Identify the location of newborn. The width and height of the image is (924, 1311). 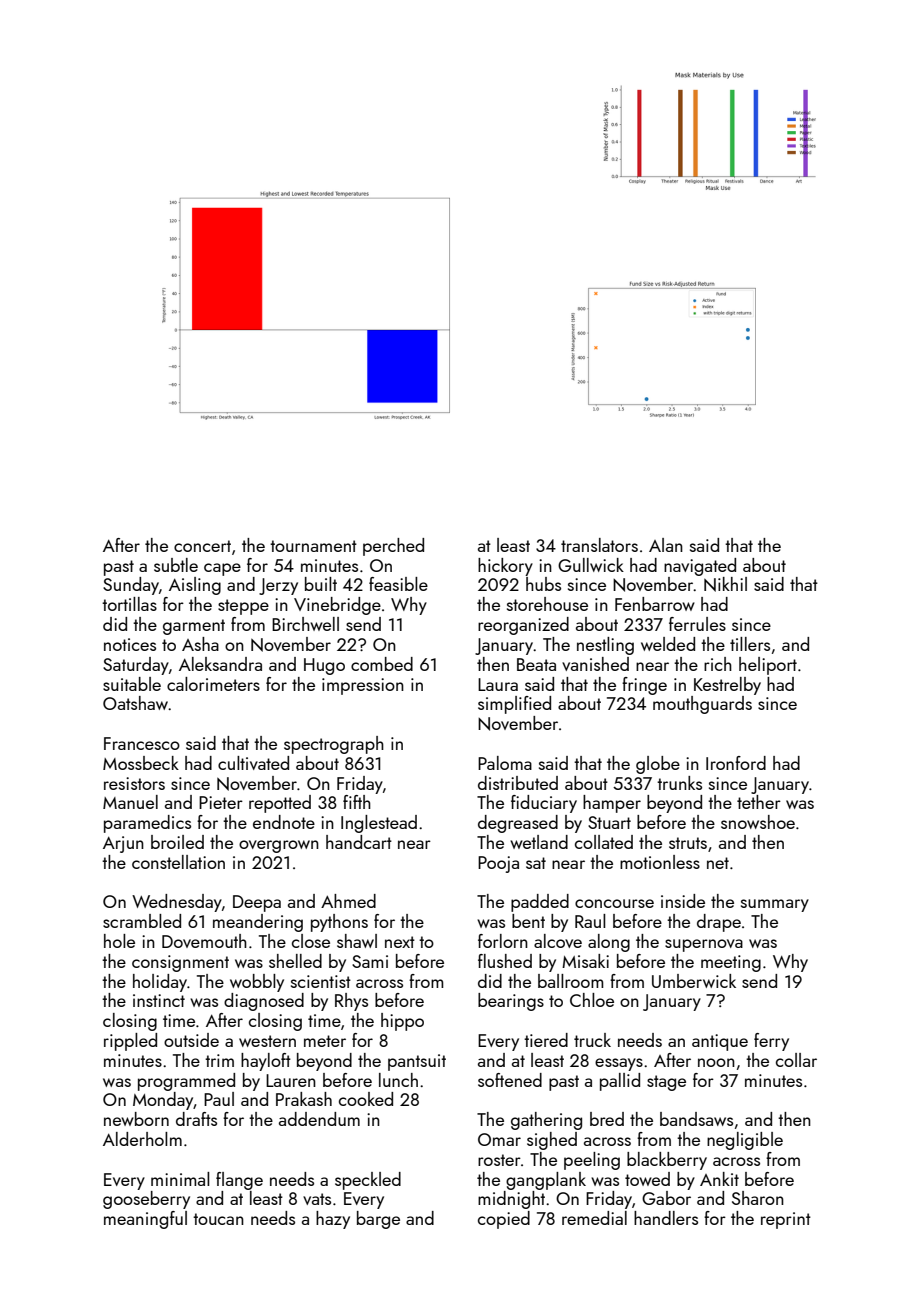
(136, 1119).
